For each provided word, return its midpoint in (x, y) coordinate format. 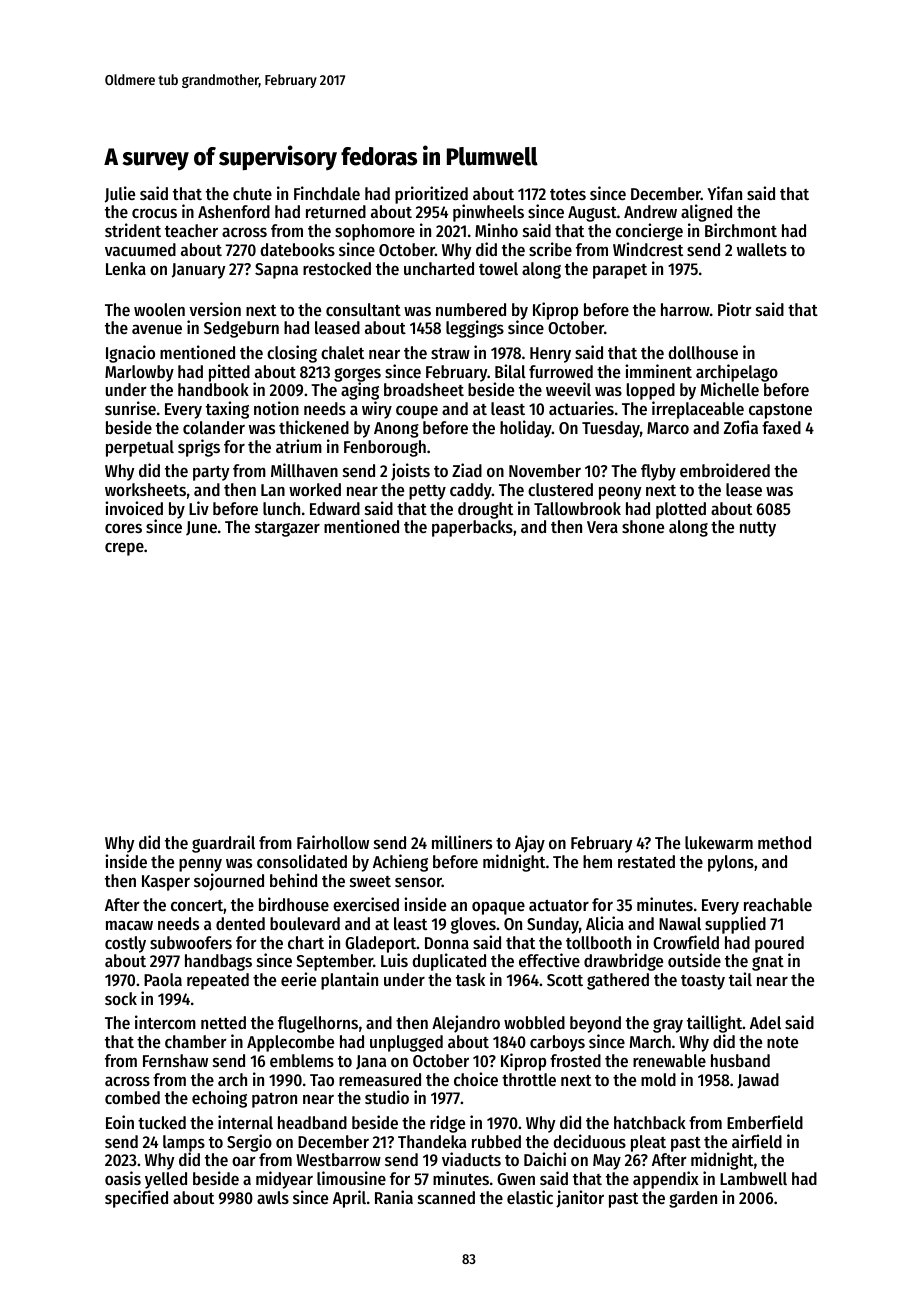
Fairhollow (333, 842)
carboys (557, 1043)
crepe (124, 549)
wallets (762, 249)
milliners (462, 842)
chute (252, 193)
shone (643, 526)
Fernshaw (175, 1060)
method (784, 842)
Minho (496, 230)
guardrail (223, 844)
